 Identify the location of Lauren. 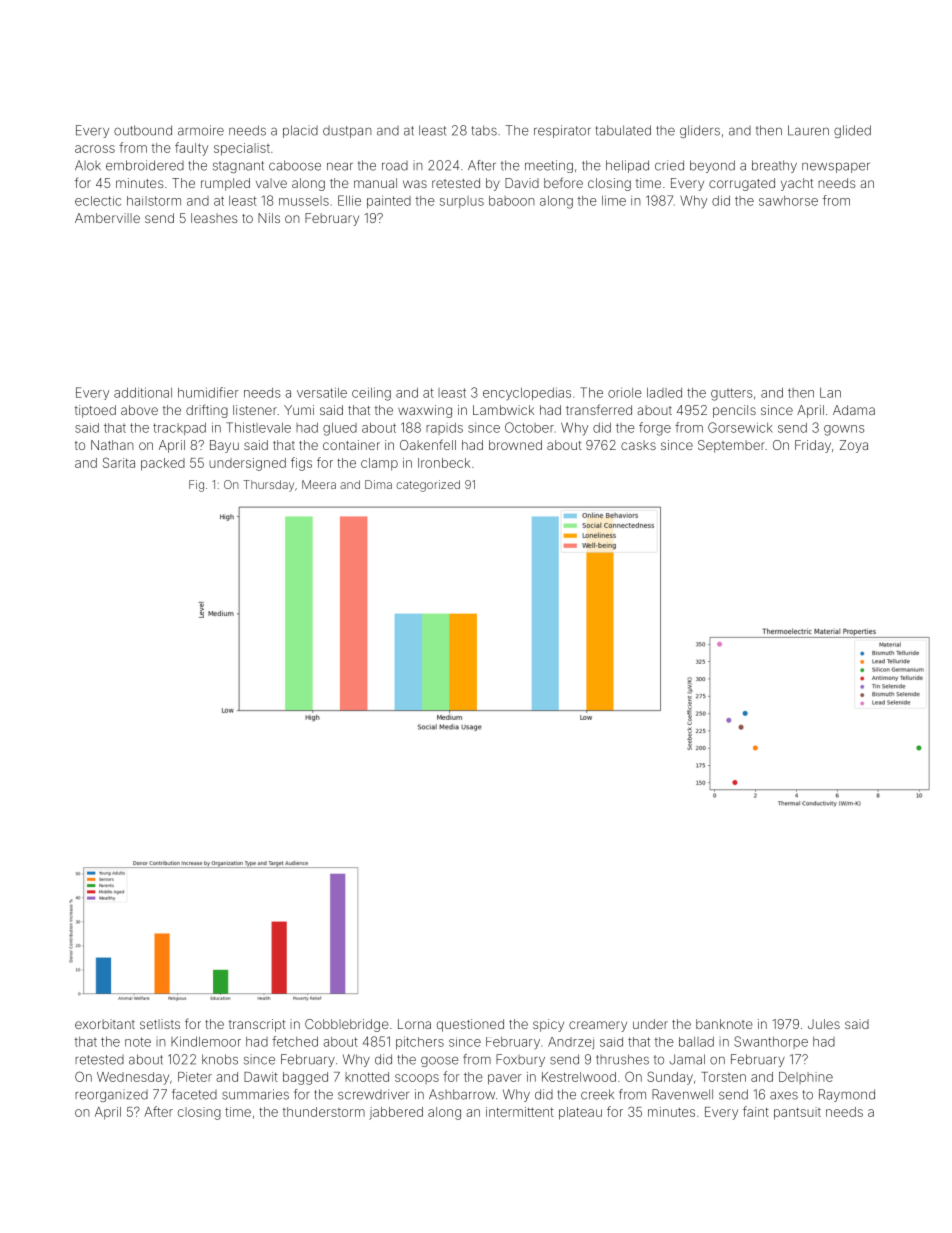
(808, 130).
